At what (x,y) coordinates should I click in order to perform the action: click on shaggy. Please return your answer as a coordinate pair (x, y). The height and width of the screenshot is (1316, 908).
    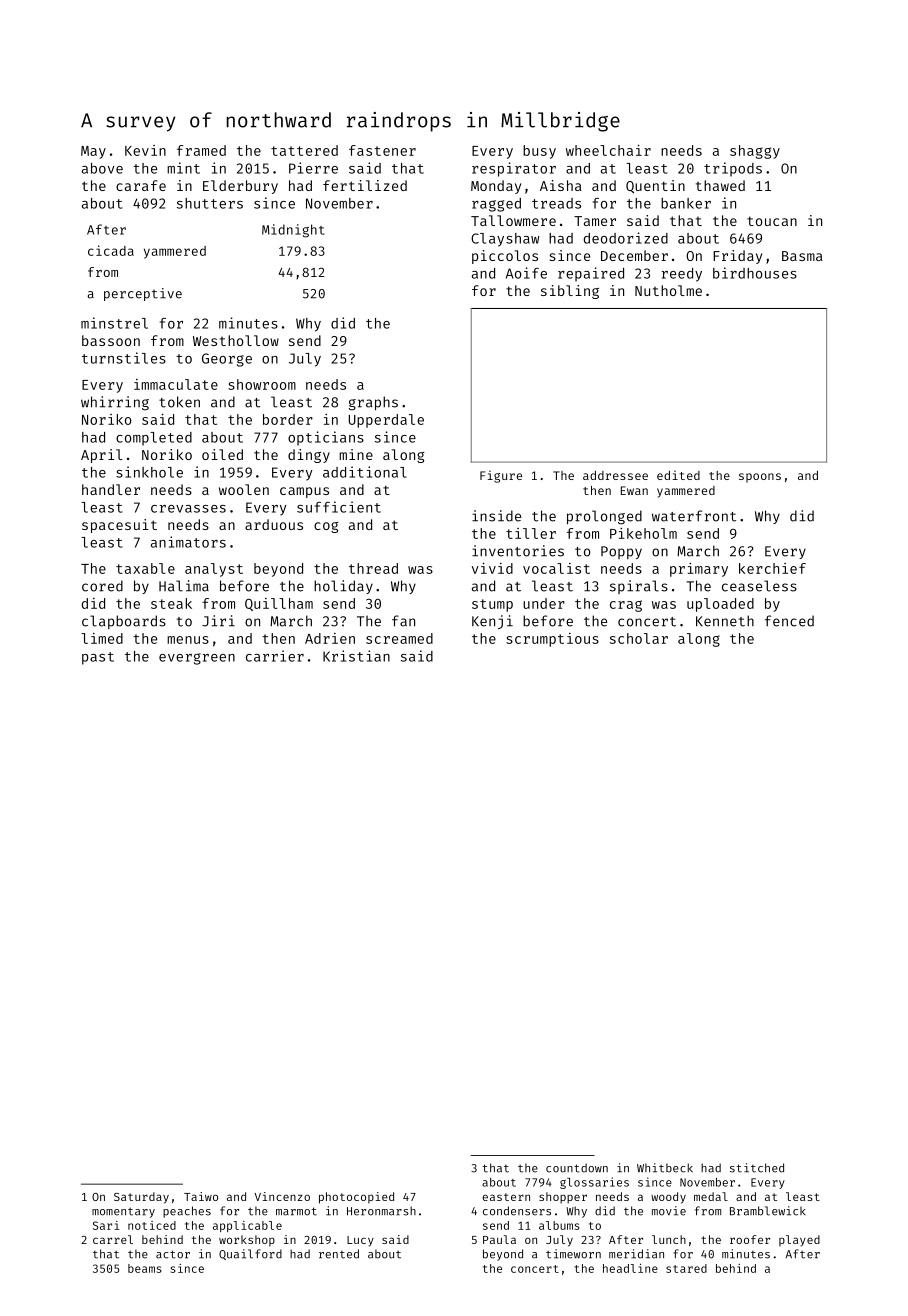
    Looking at the image, I should click on (755, 152).
